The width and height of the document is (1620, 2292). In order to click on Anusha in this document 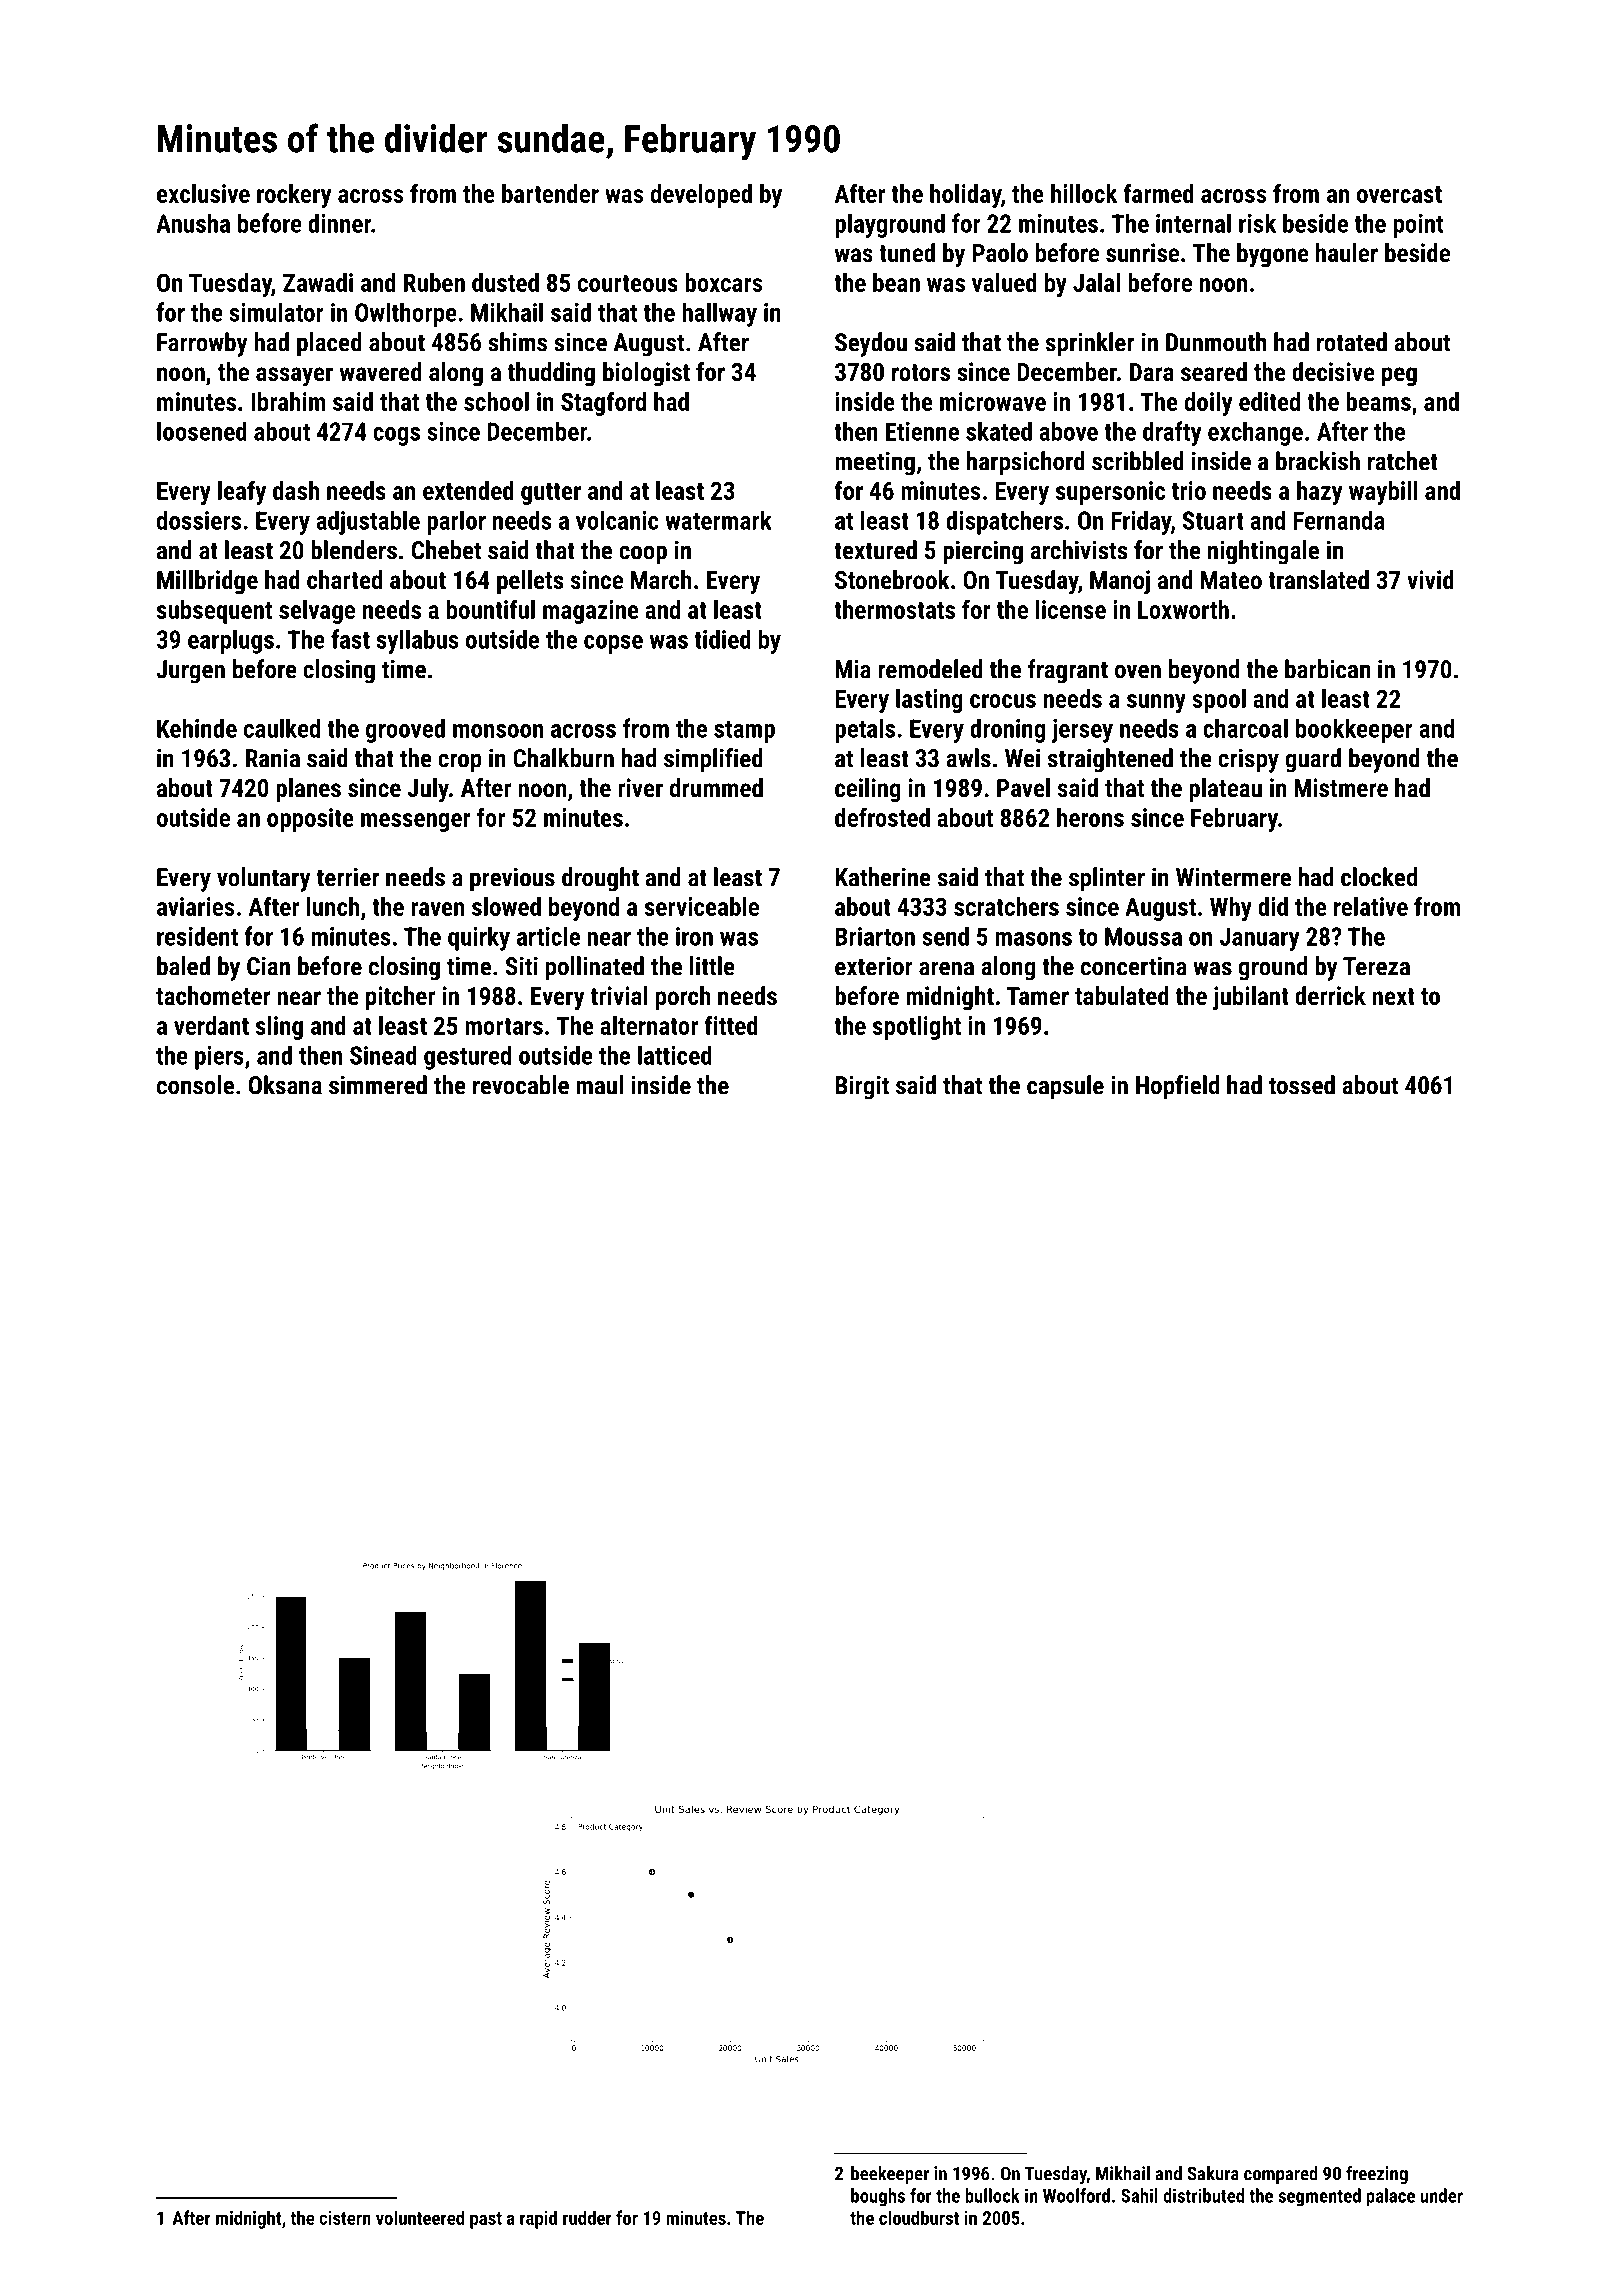, I will do `click(193, 223)`.
